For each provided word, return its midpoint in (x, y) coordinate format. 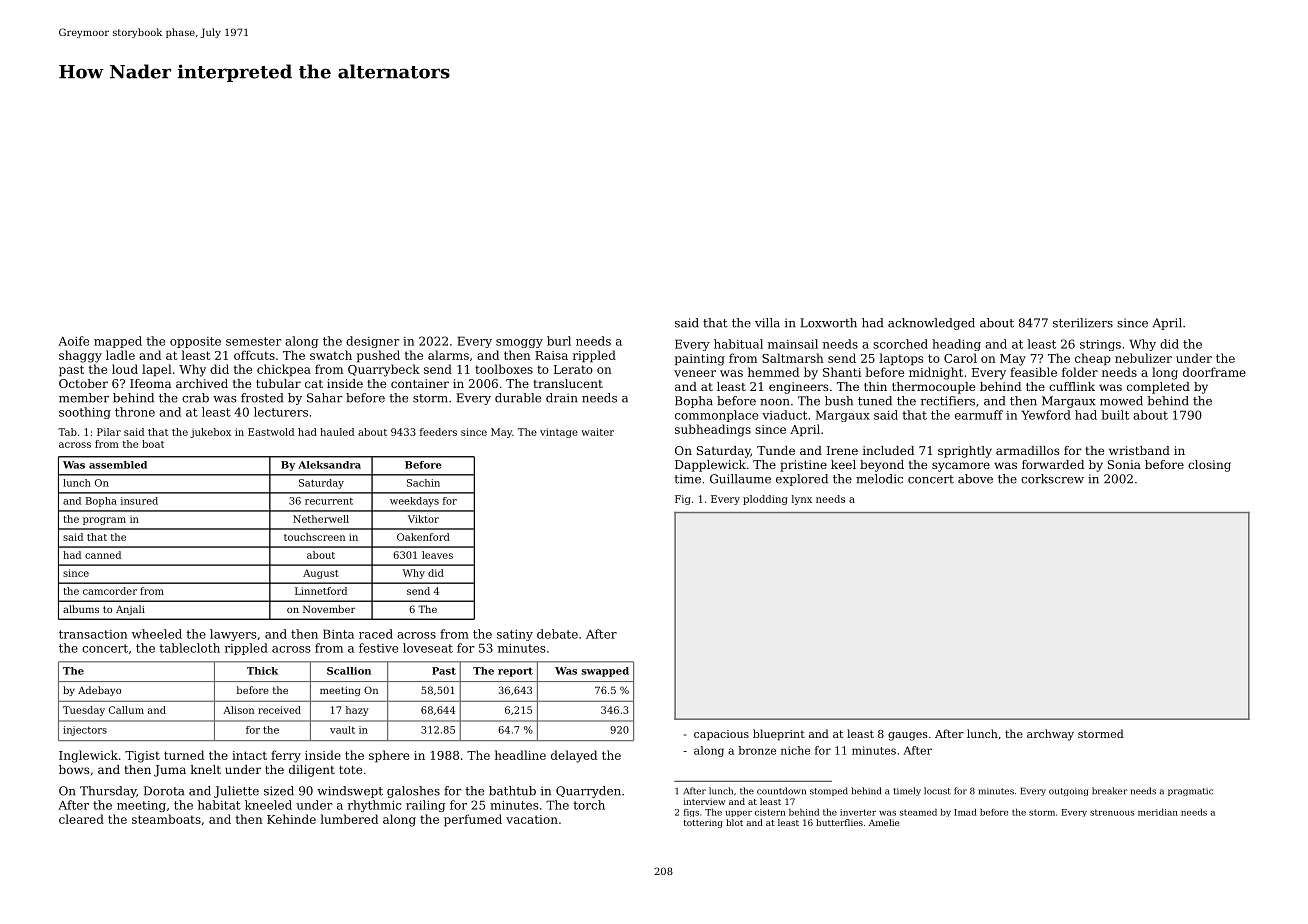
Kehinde (291, 819)
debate (557, 634)
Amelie (884, 822)
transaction (93, 634)
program (104, 521)
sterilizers (1083, 323)
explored (802, 480)
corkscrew (1052, 479)
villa (767, 323)
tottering (703, 823)
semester (253, 341)
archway (1050, 735)
